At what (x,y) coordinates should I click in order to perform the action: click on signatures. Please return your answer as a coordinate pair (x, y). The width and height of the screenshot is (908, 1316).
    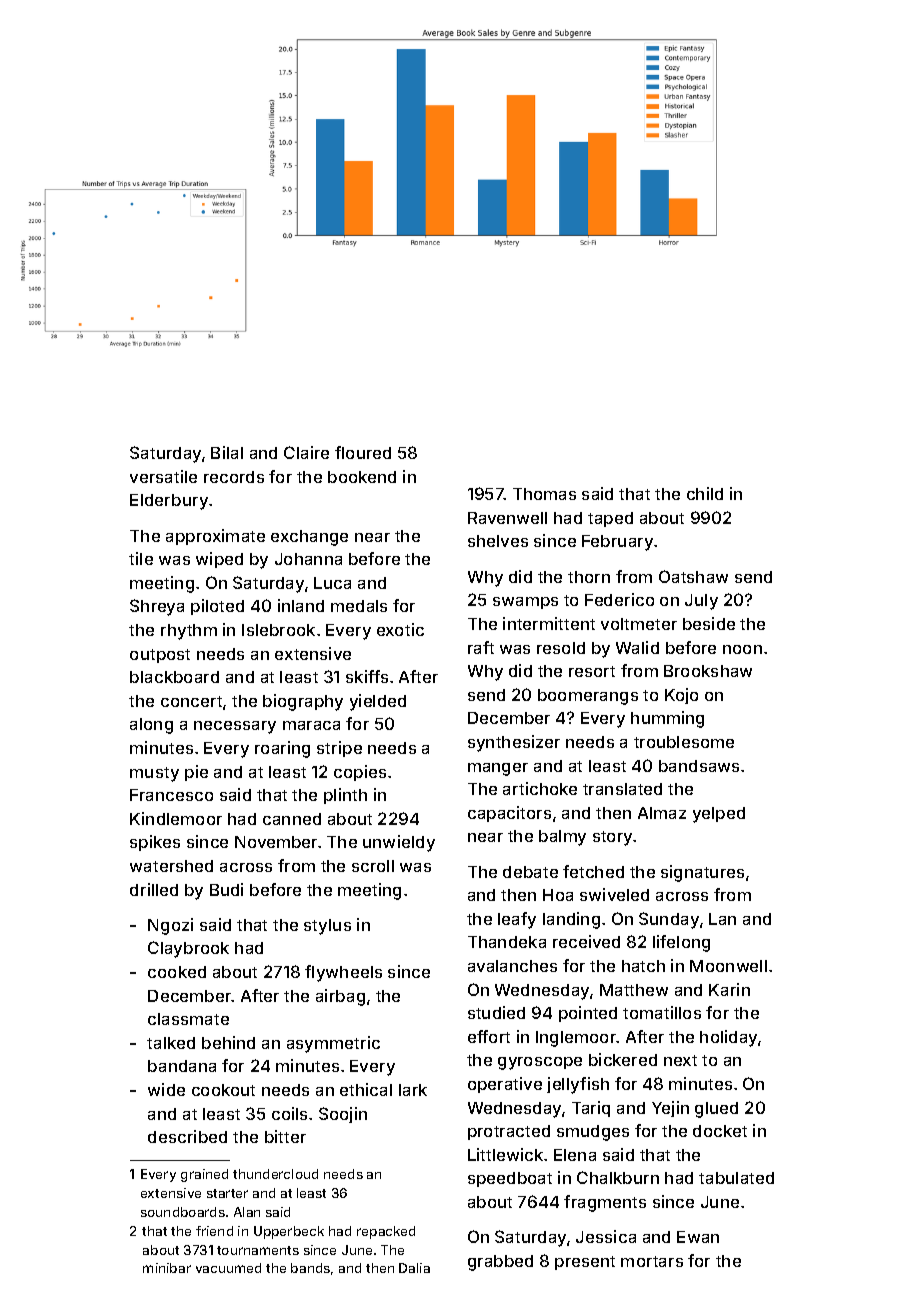
    Looking at the image, I should click on (702, 873).
